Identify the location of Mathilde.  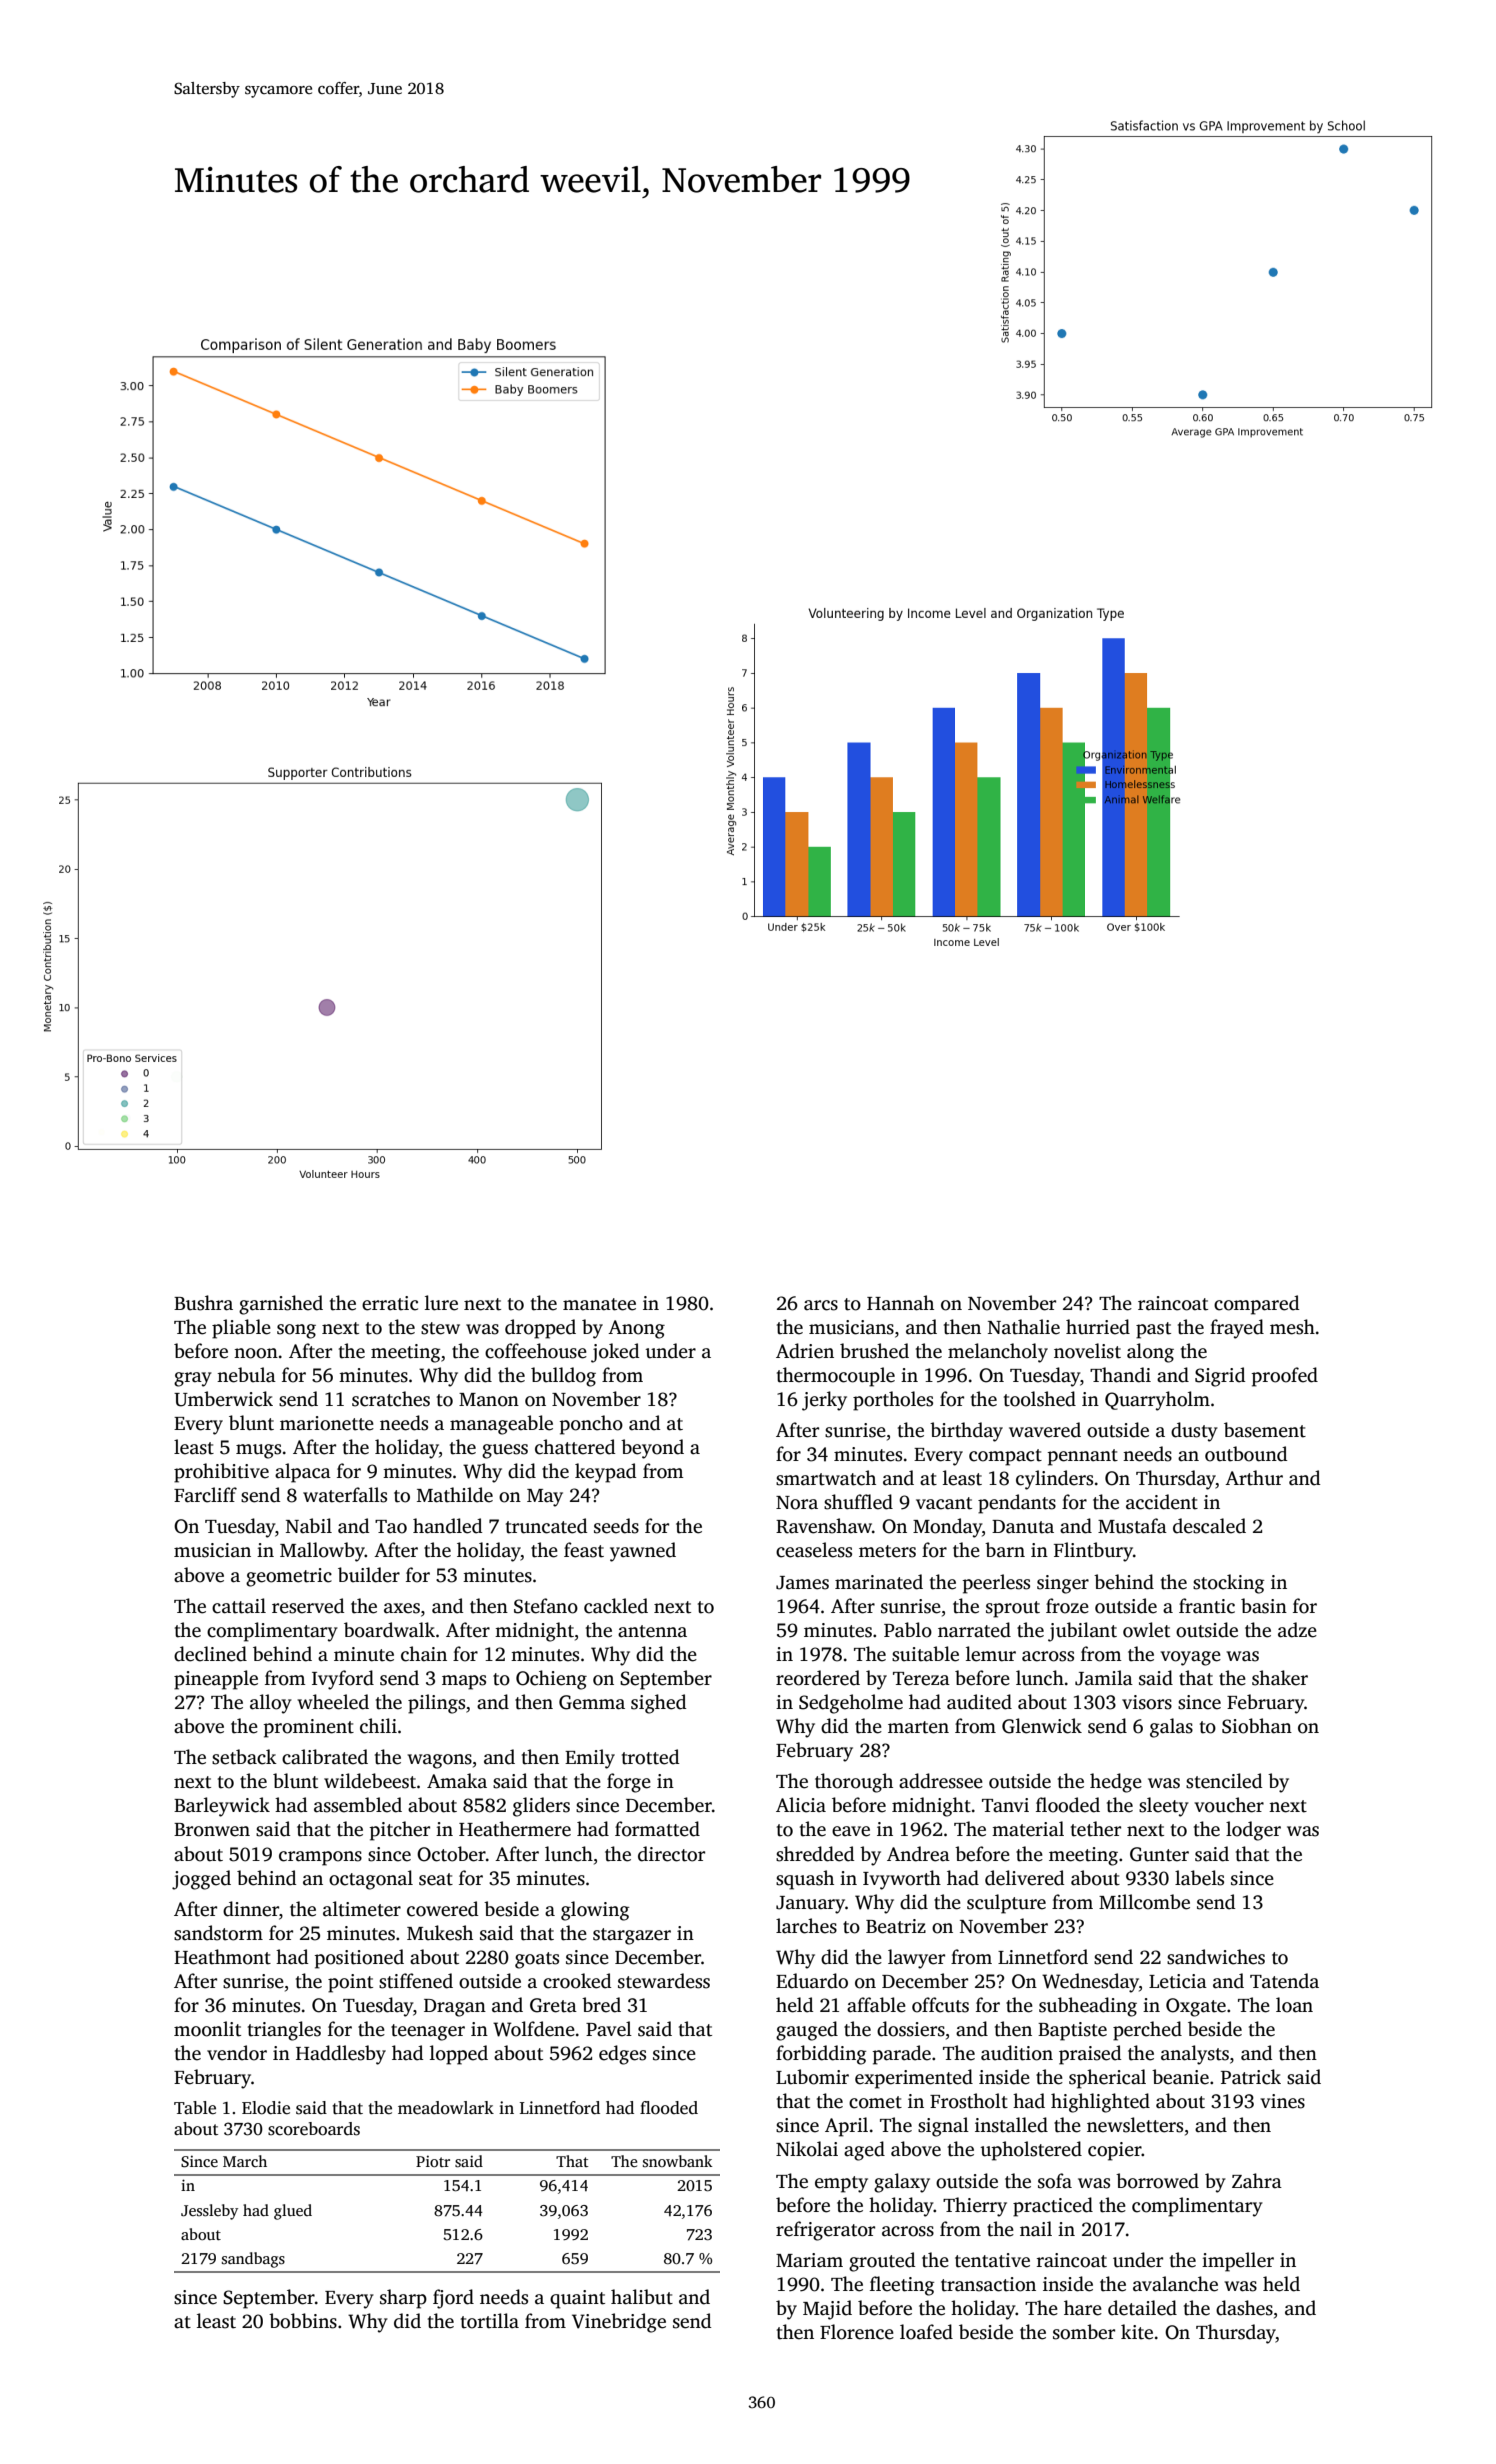
(455, 1495).
